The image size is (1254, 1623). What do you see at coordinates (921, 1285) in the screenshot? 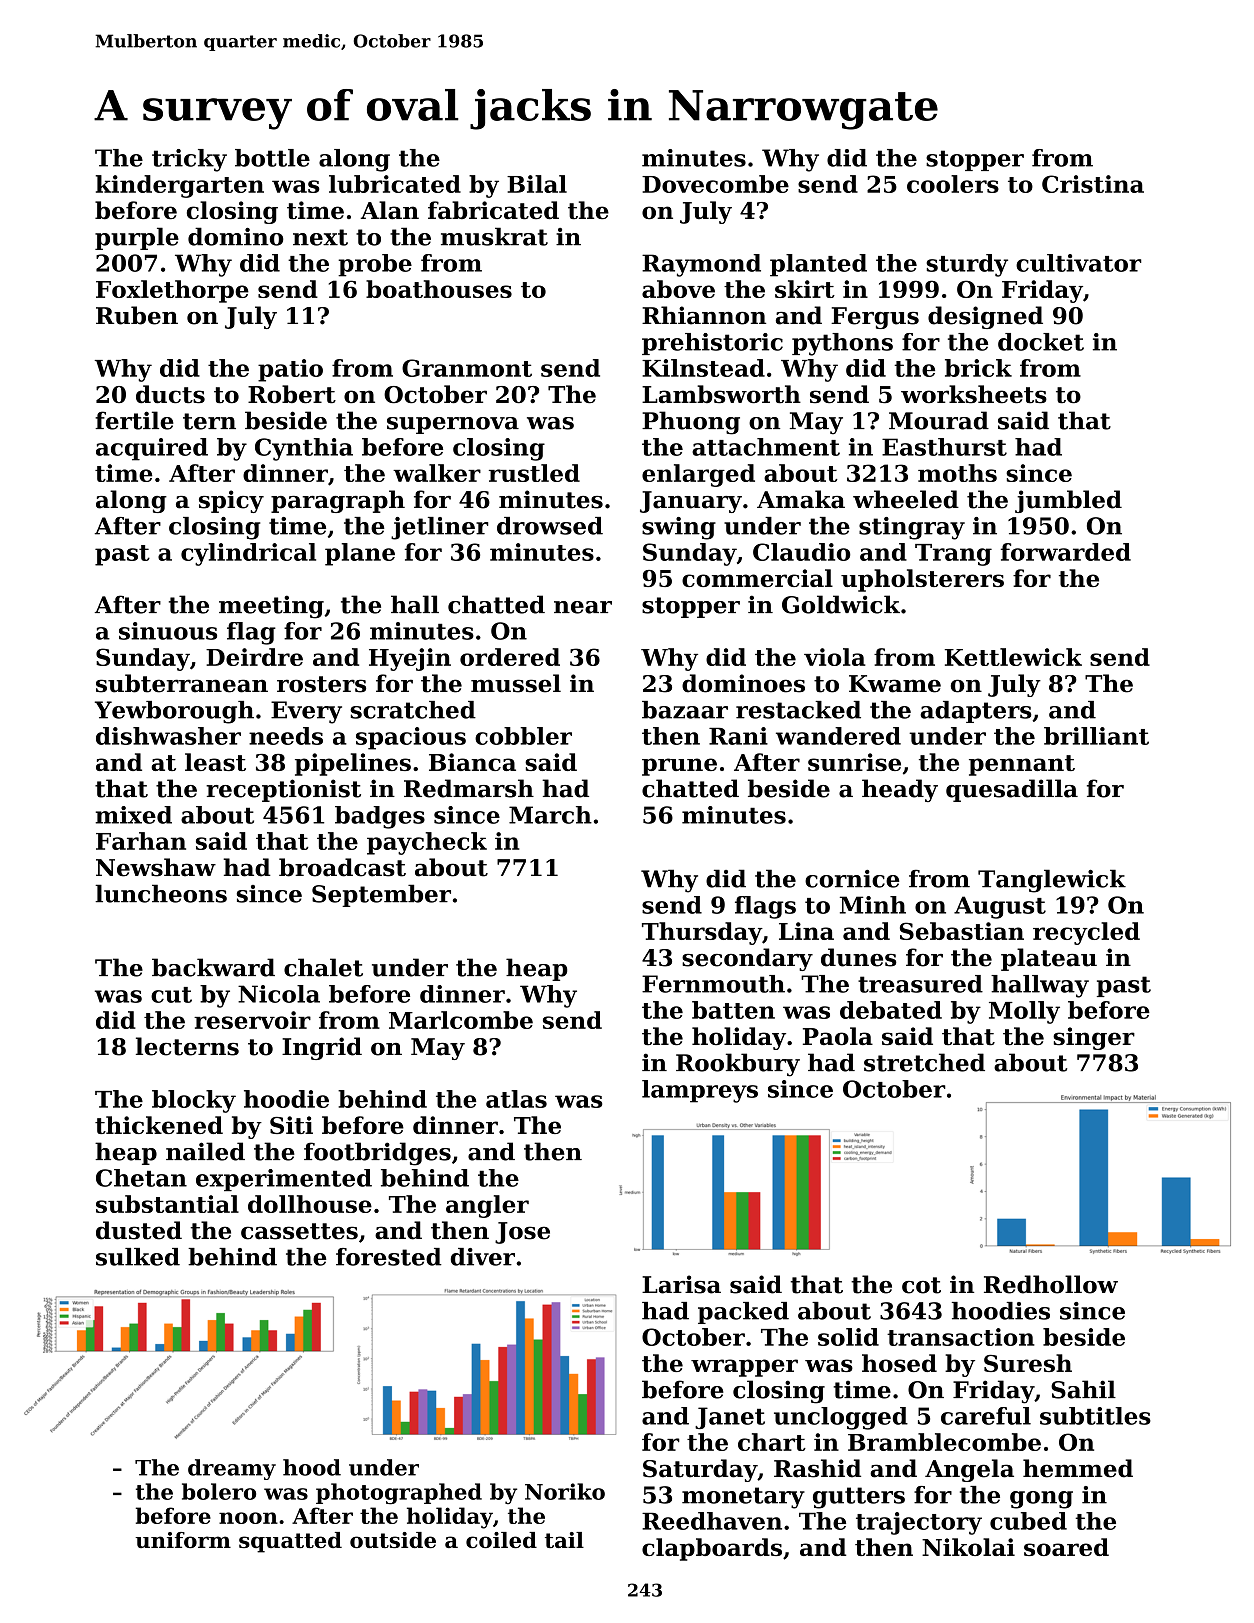
I see `cot` at bounding box center [921, 1285].
